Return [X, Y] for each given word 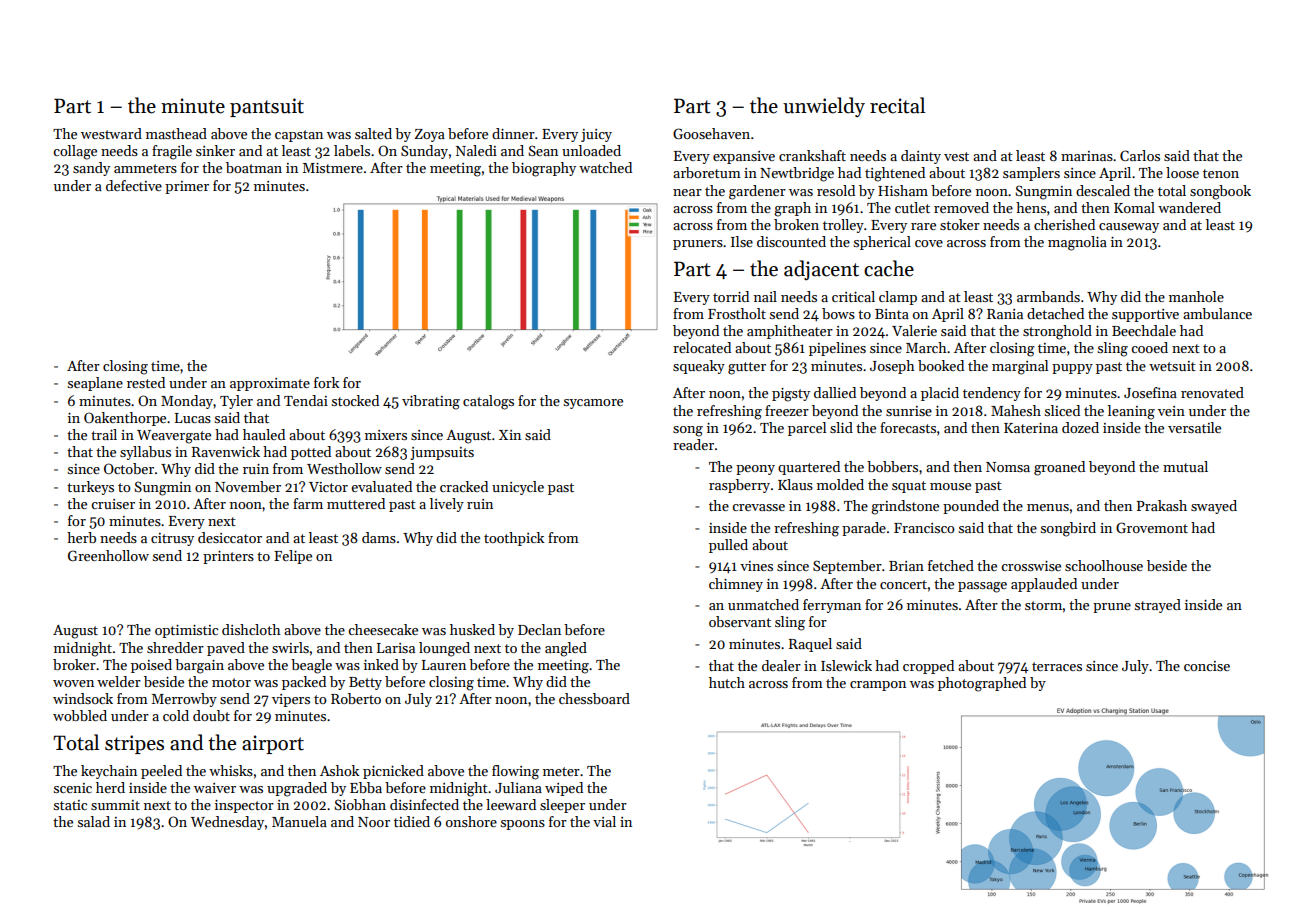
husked [472, 629]
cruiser [113, 504]
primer [187, 187]
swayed [1214, 507]
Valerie [914, 330]
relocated [702, 347]
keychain [109, 772]
